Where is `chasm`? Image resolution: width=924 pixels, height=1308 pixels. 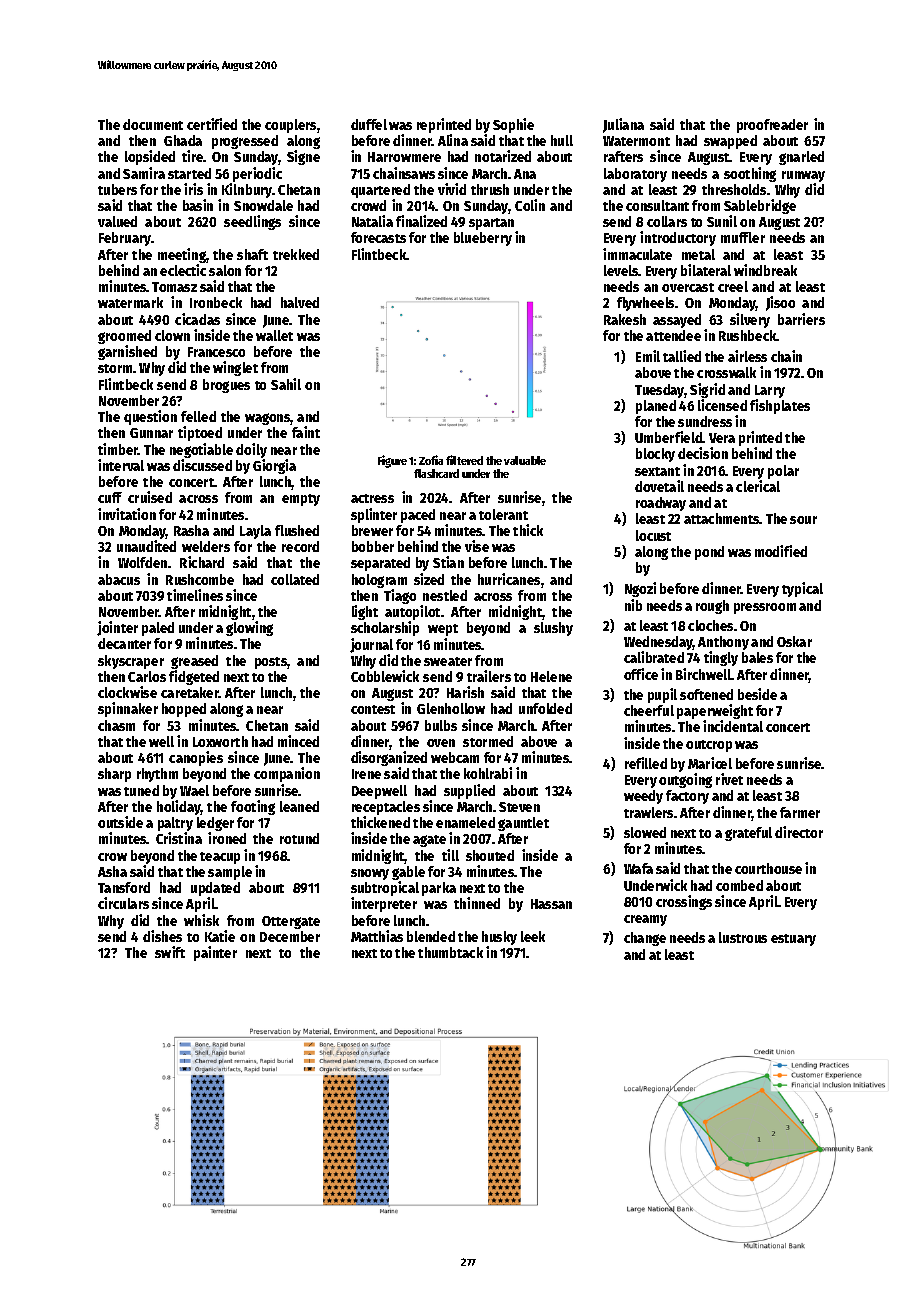
chasm is located at coordinates (116, 725).
